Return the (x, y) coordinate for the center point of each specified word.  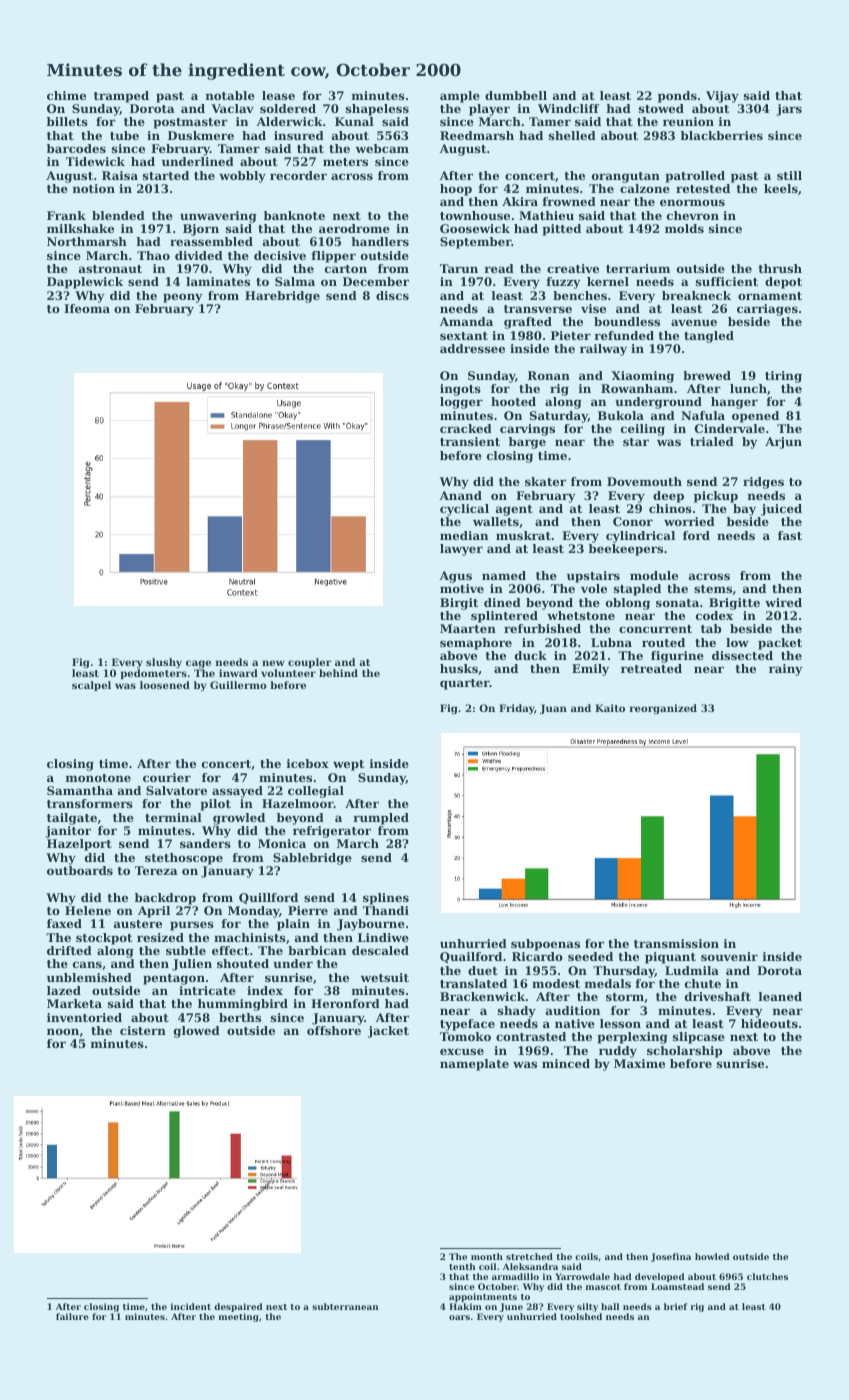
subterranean (345, 1306)
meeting (239, 1317)
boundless (627, 321)
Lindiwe (383, 937)
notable (230, 95)
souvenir (729, 956)
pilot (215, 805)
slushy (164, 663)
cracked (466, 428)
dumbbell (516, 95)
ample (460, 97)
